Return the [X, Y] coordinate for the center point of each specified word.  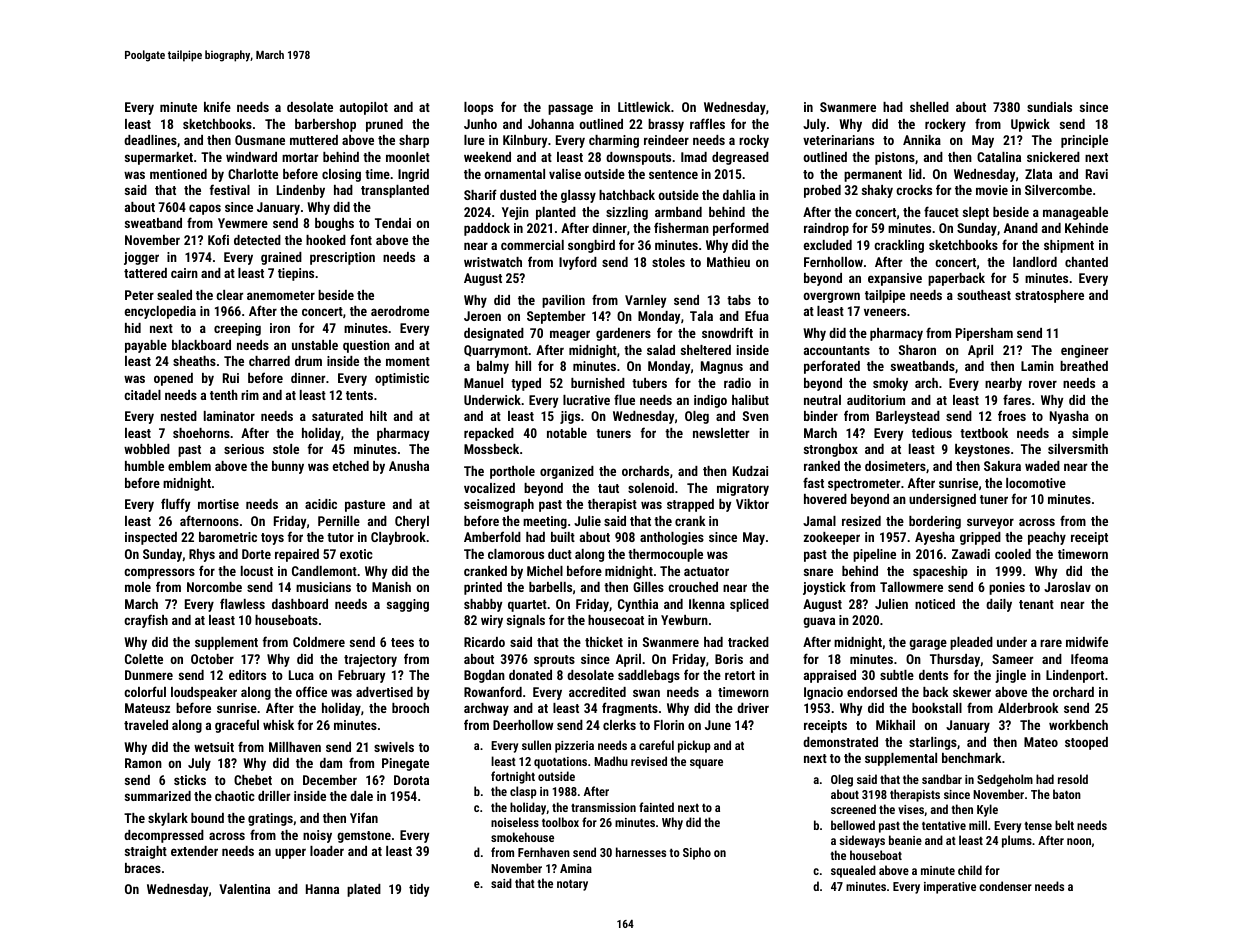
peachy [1047, 538]
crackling [899, 246]
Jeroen [482, 316]
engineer [1084, 351]
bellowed [853, 825]
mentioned [178, 174]
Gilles [648, 587]
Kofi [218, 239]
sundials [1049, 107]
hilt [378, 416]
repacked [489, 434]
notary [572, 885]
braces [143, 868]
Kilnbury [525, 141]
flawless [242, 603]
